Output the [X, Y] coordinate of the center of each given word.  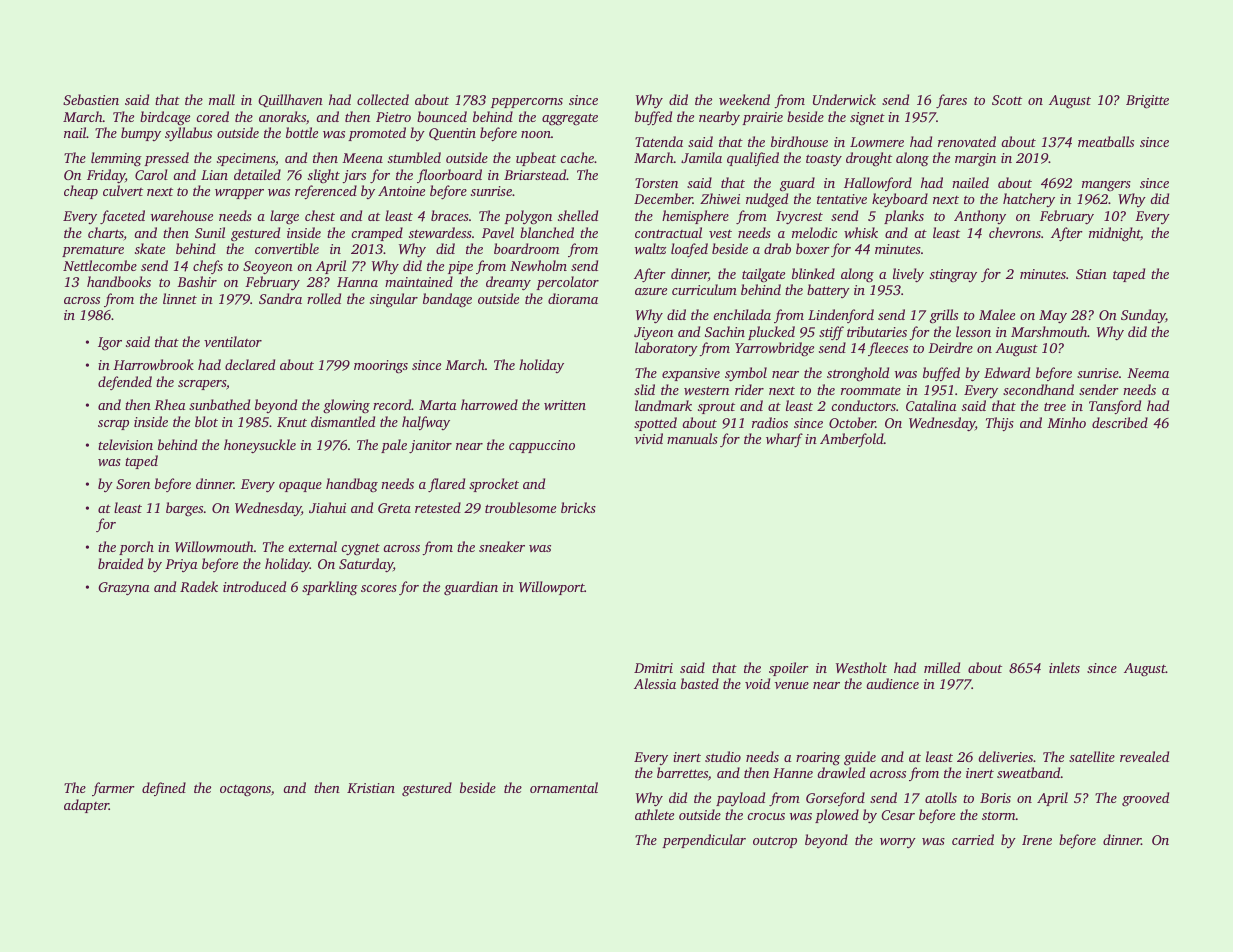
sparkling [330, 588]
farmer [113, 789]
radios [770, 422]
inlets [1064, 667]
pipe [460, 267]
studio [723, 756]
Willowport [552, 588]
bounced [442, 116]
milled [942, 667]
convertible [287, 248]
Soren [133, 484]
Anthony [980, 217]
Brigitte [1147, 102]
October [852, 422]
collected [383, 99]
